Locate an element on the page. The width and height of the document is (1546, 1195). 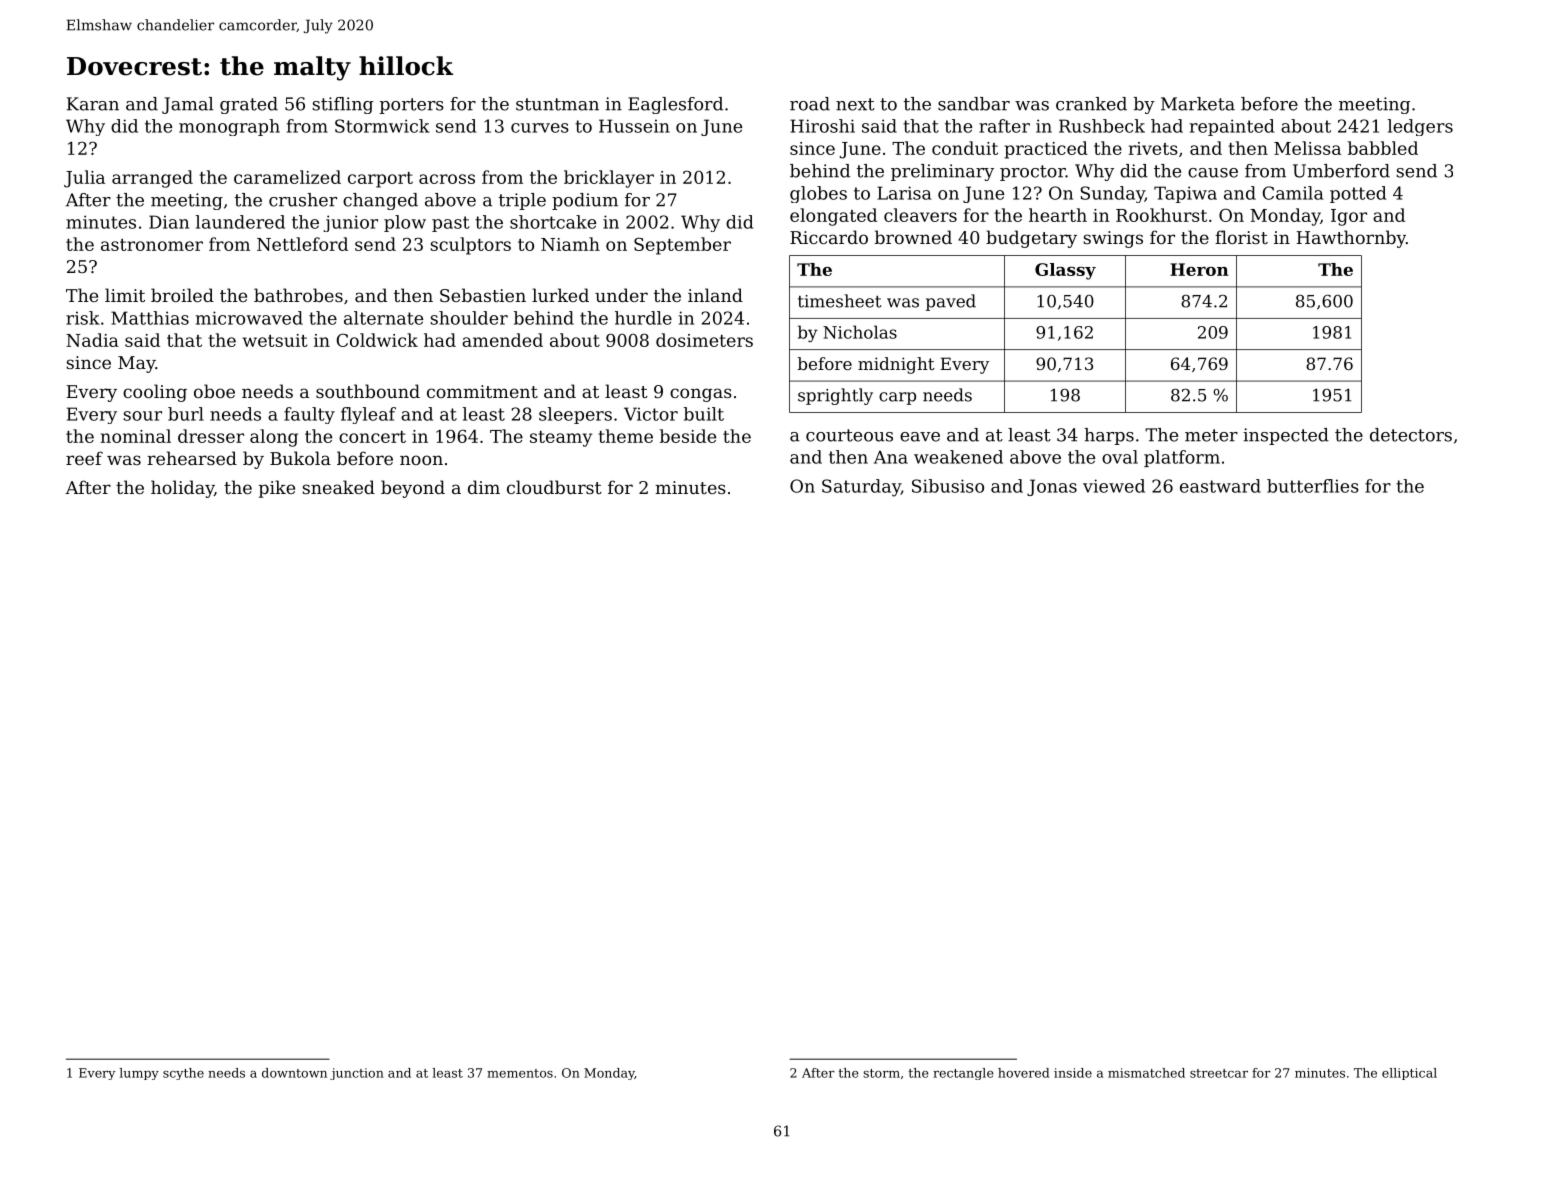
mementos is located at coordinates (520, 1073).
